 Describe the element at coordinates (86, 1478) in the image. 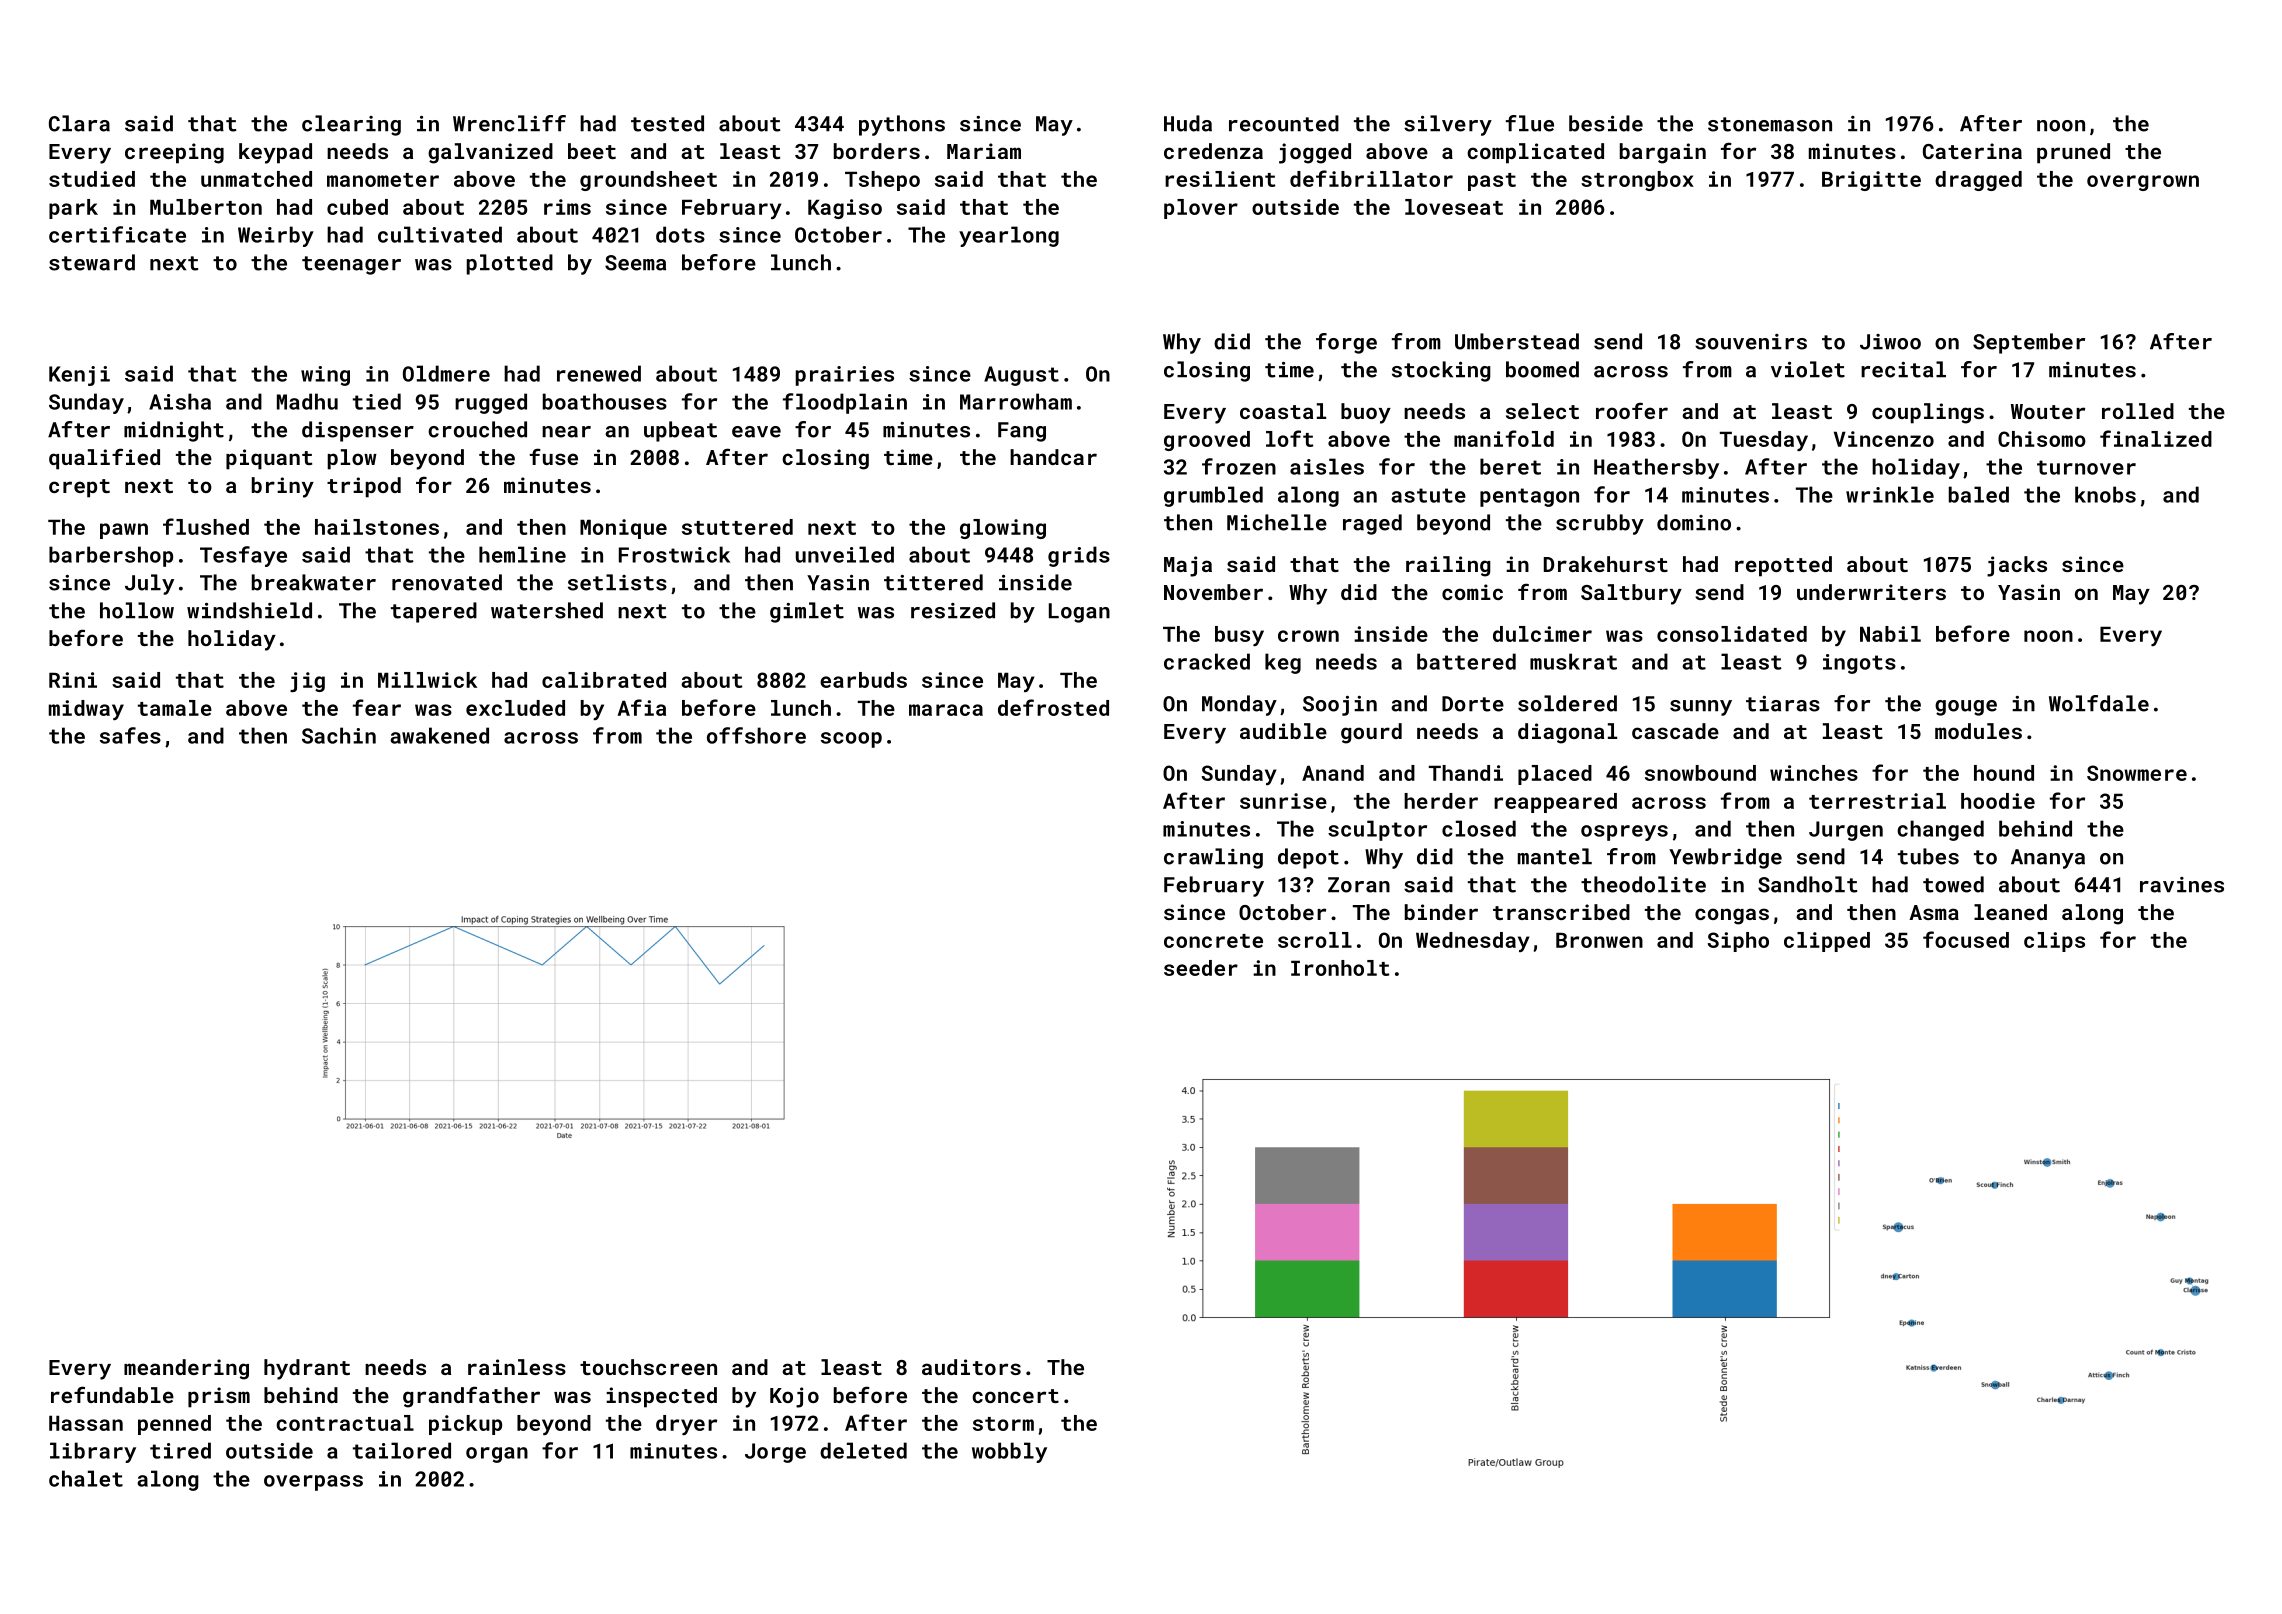

I see `chalet` at that location.
